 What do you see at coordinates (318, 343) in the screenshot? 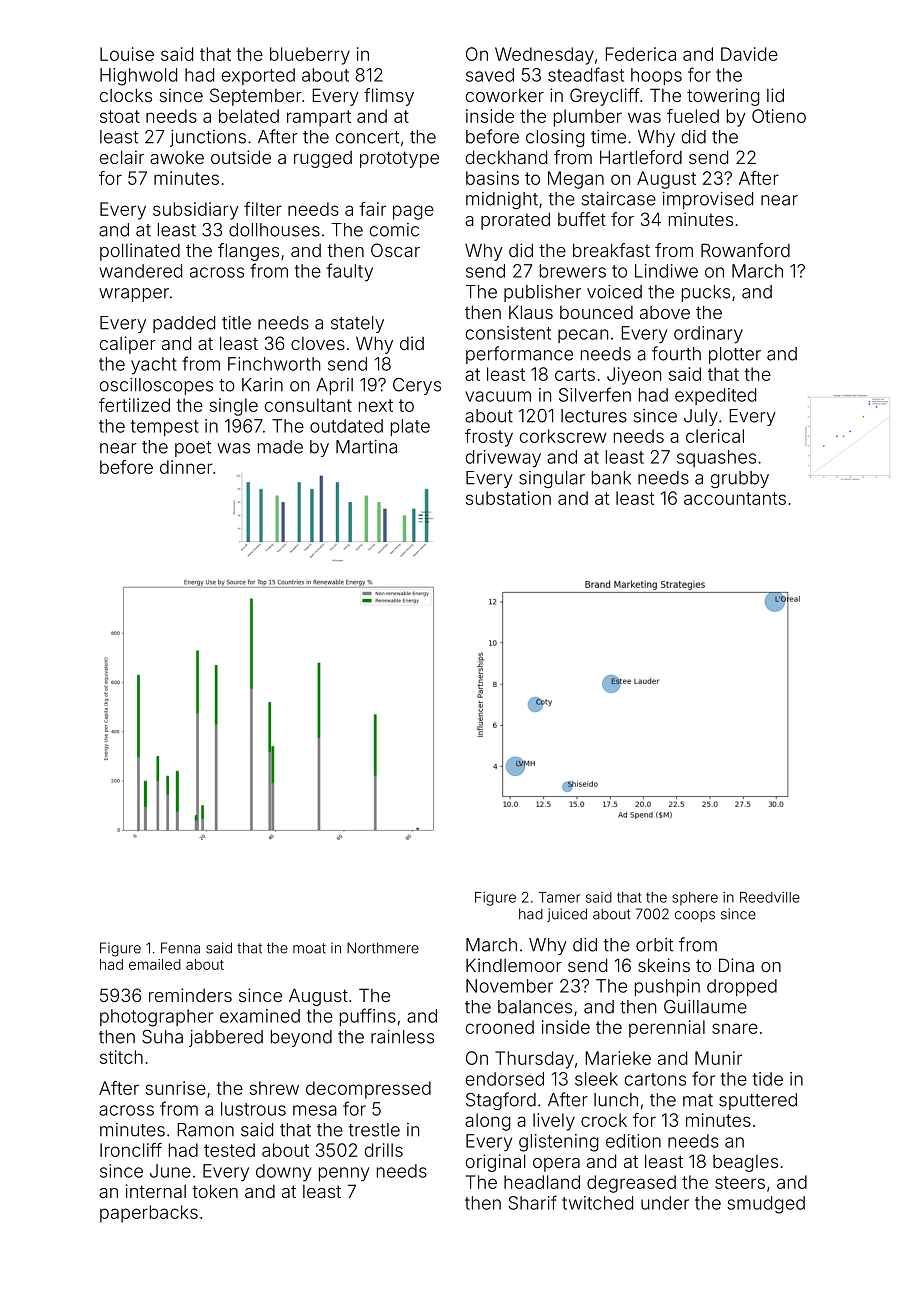
I see `cloves` at bounding box center [318, 343].
